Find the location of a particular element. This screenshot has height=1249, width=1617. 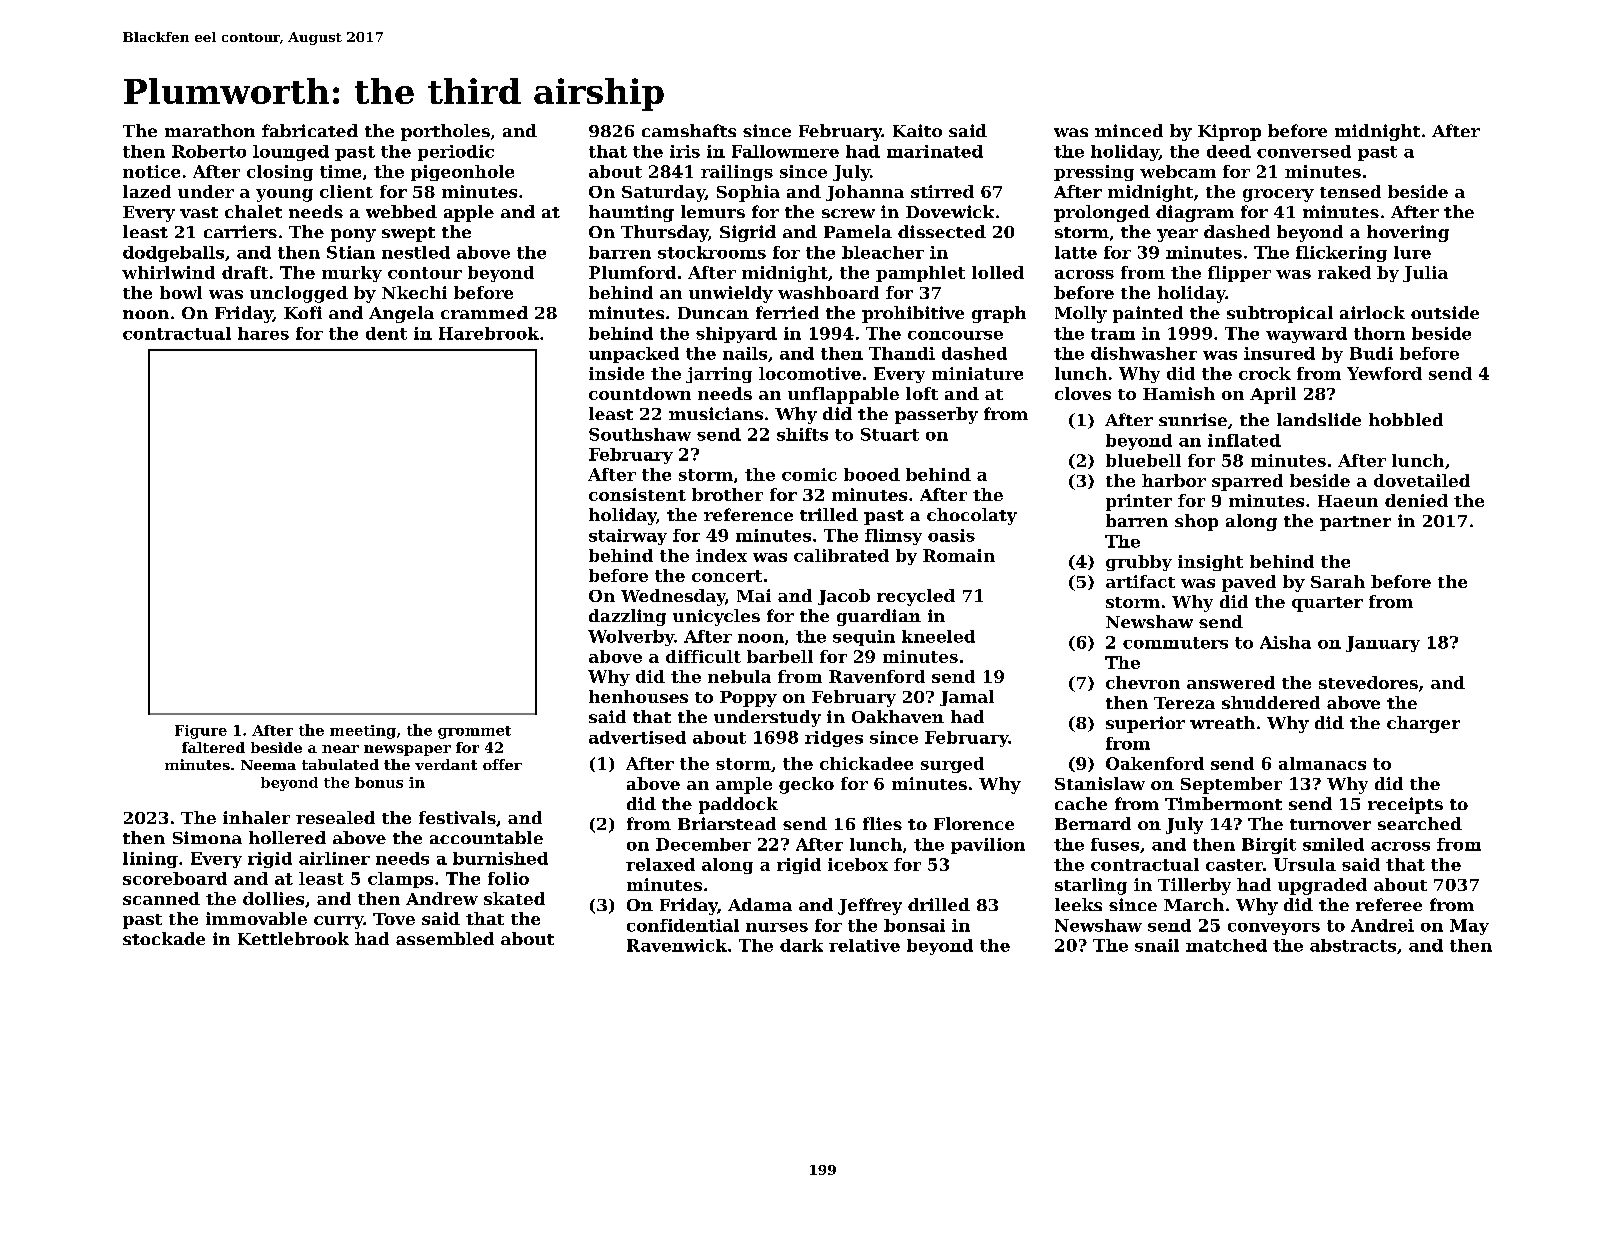

chocolaty is located at coordinates (972, 516).
